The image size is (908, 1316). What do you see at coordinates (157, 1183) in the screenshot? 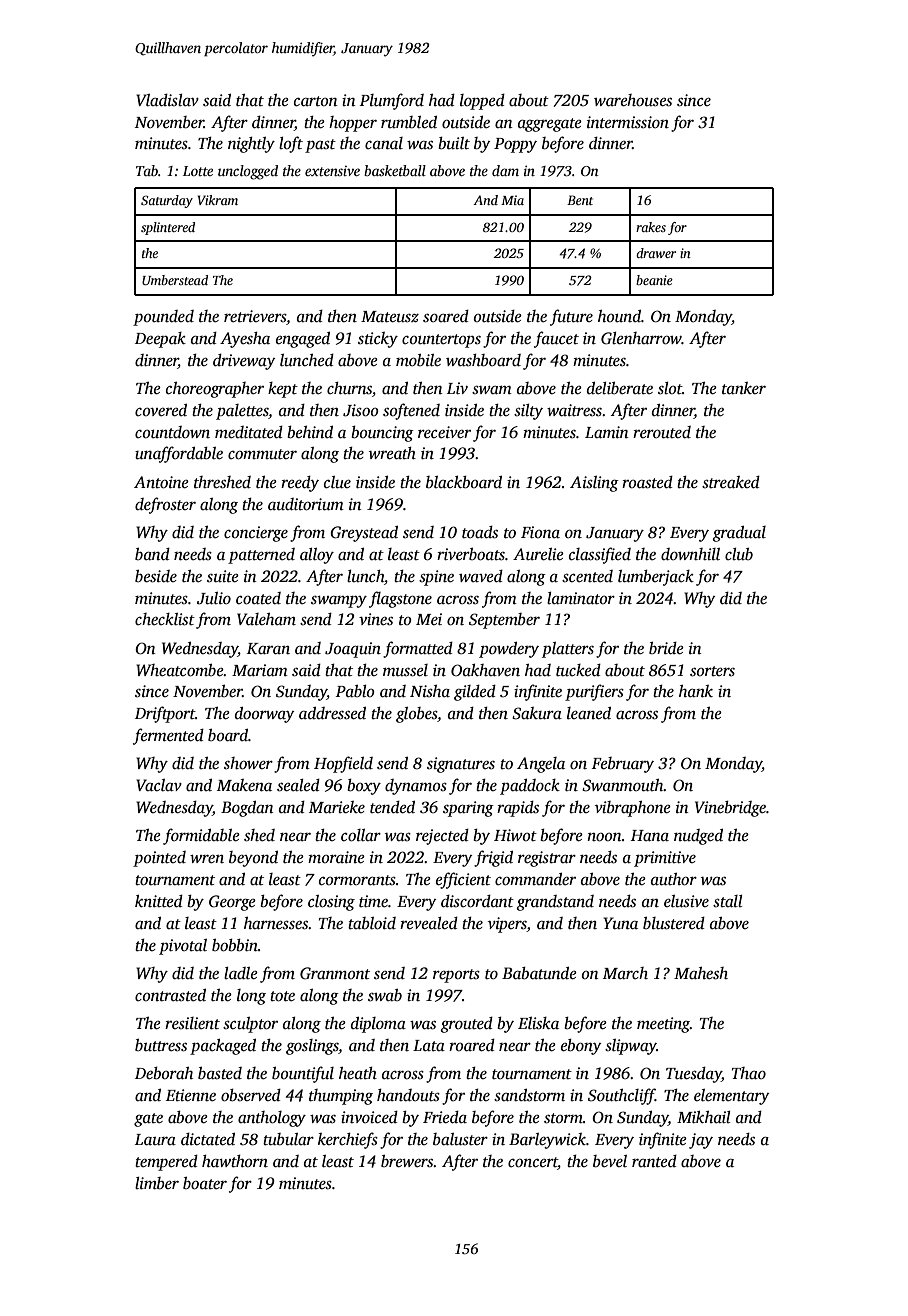
I see `limber` at bounding box center [157, 1183].
